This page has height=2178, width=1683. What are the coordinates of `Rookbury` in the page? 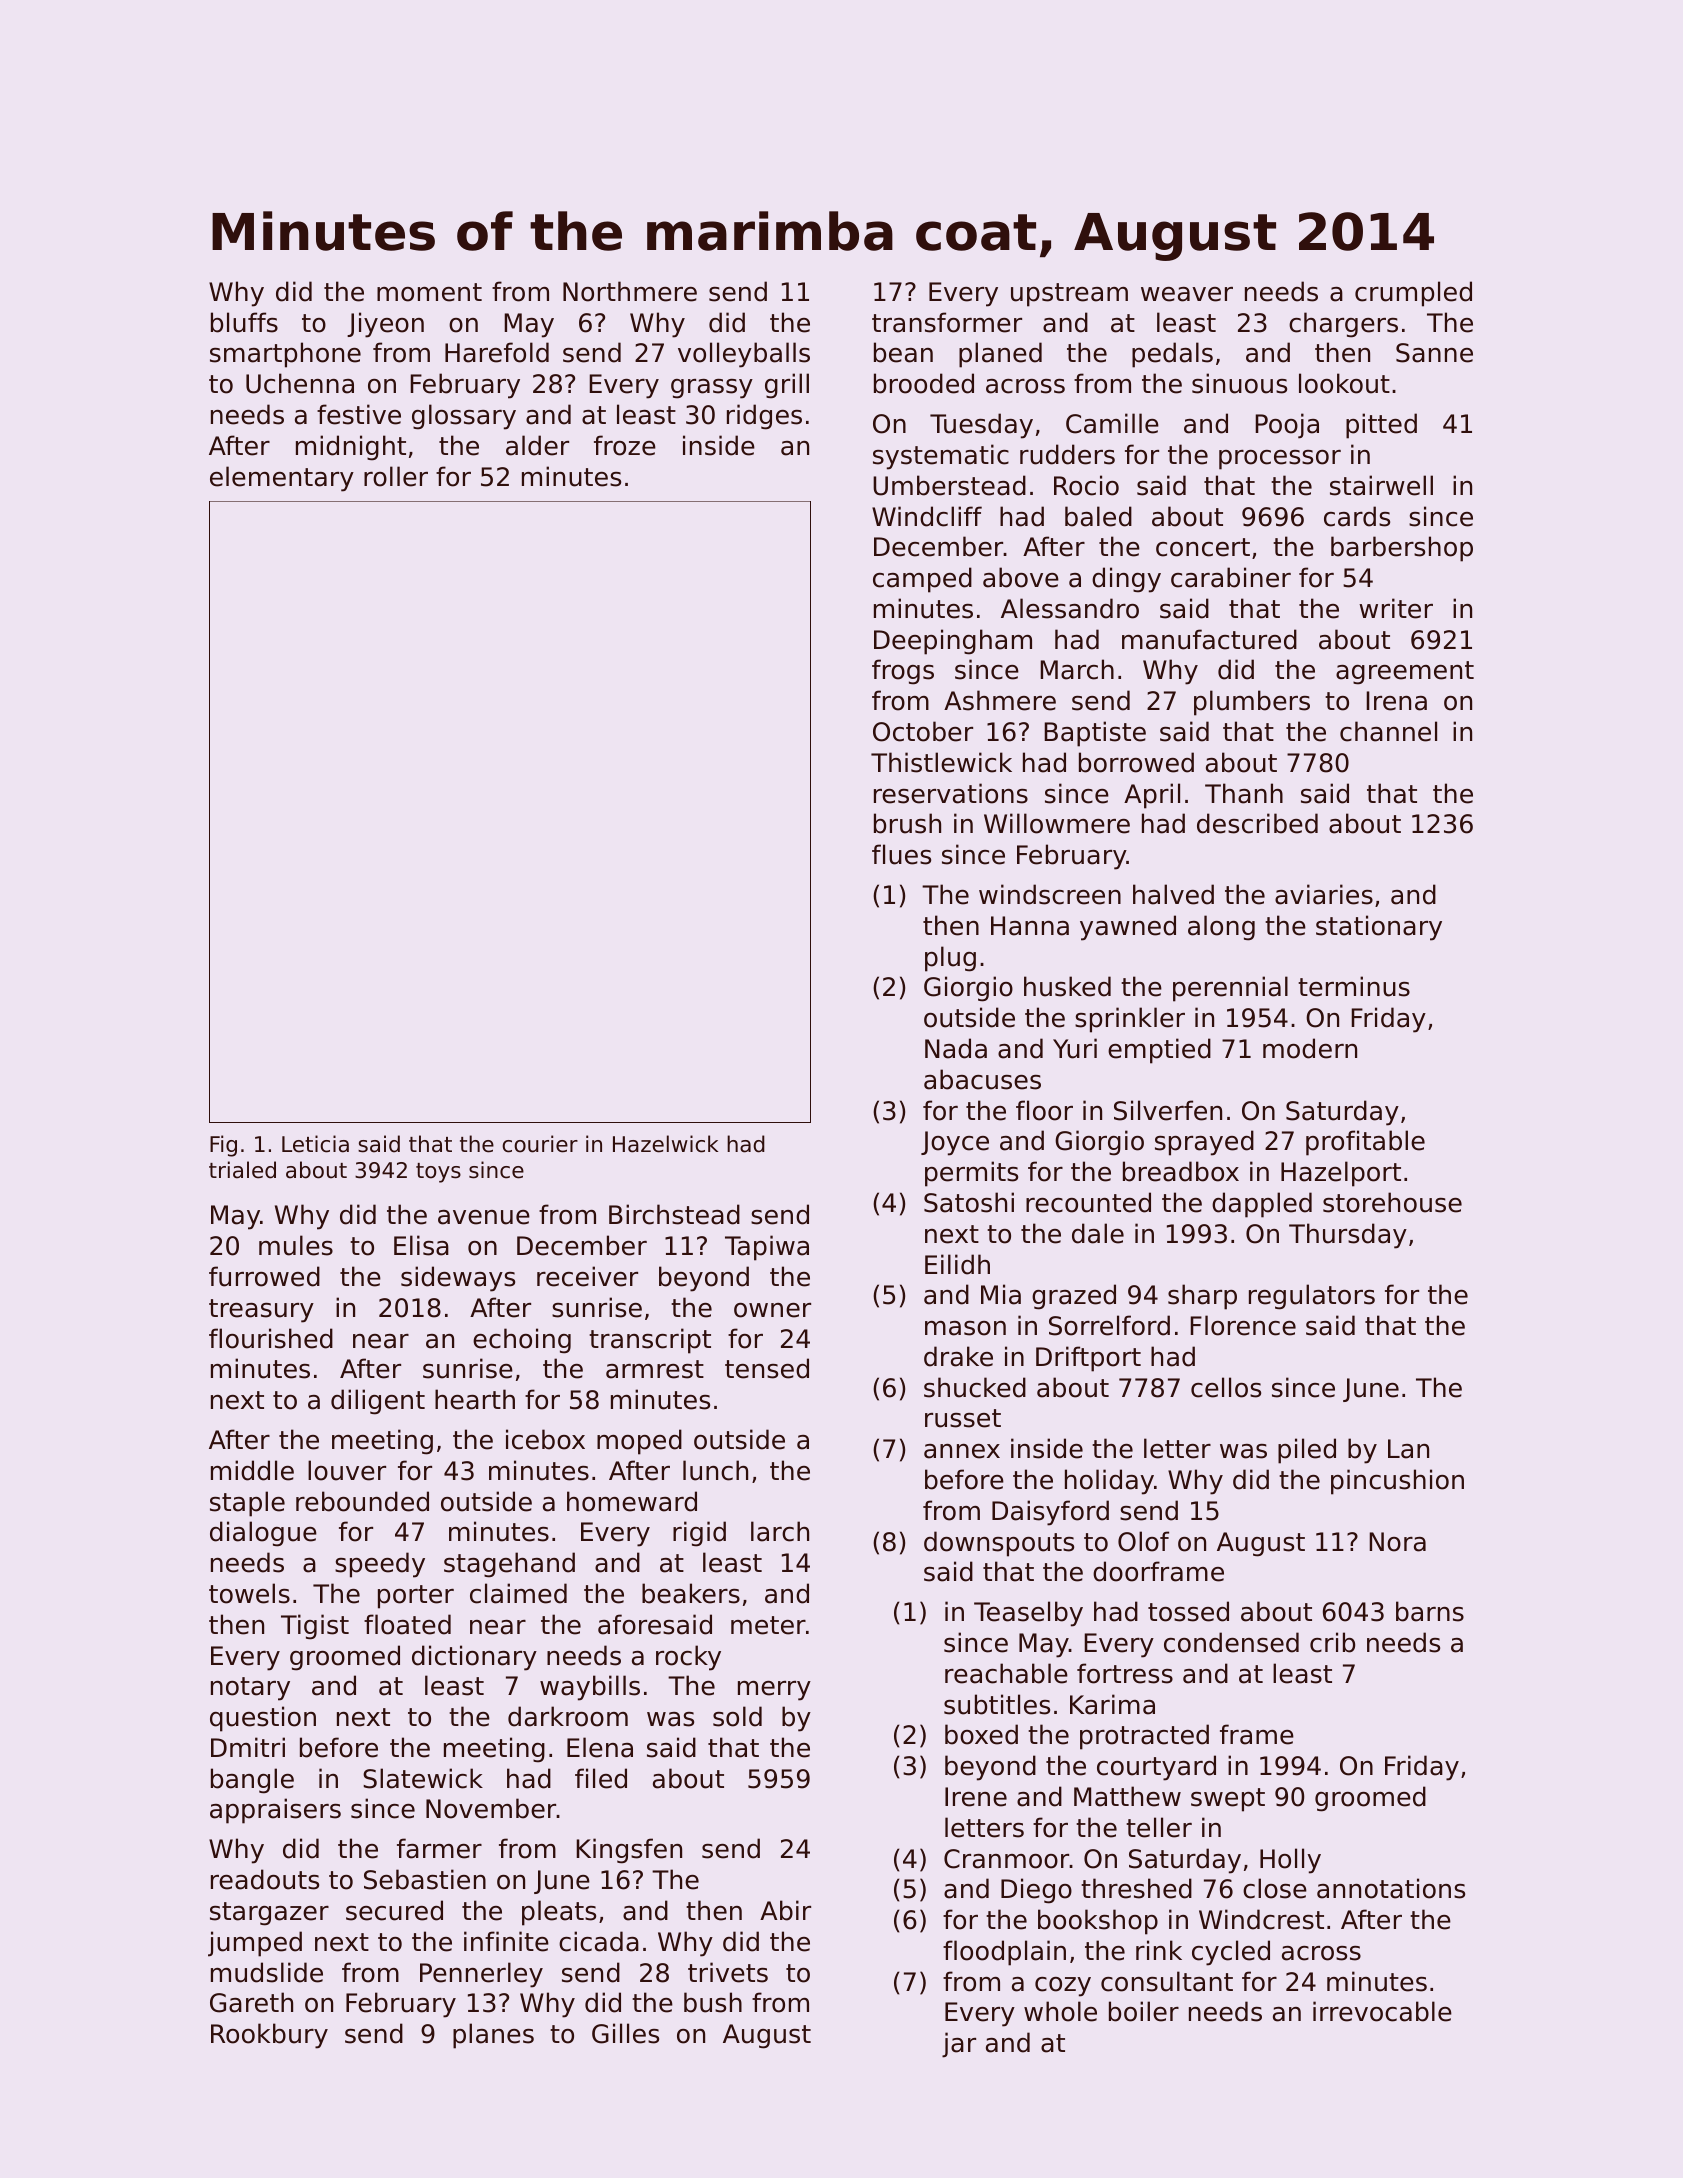 It's located at (269, 2036).
